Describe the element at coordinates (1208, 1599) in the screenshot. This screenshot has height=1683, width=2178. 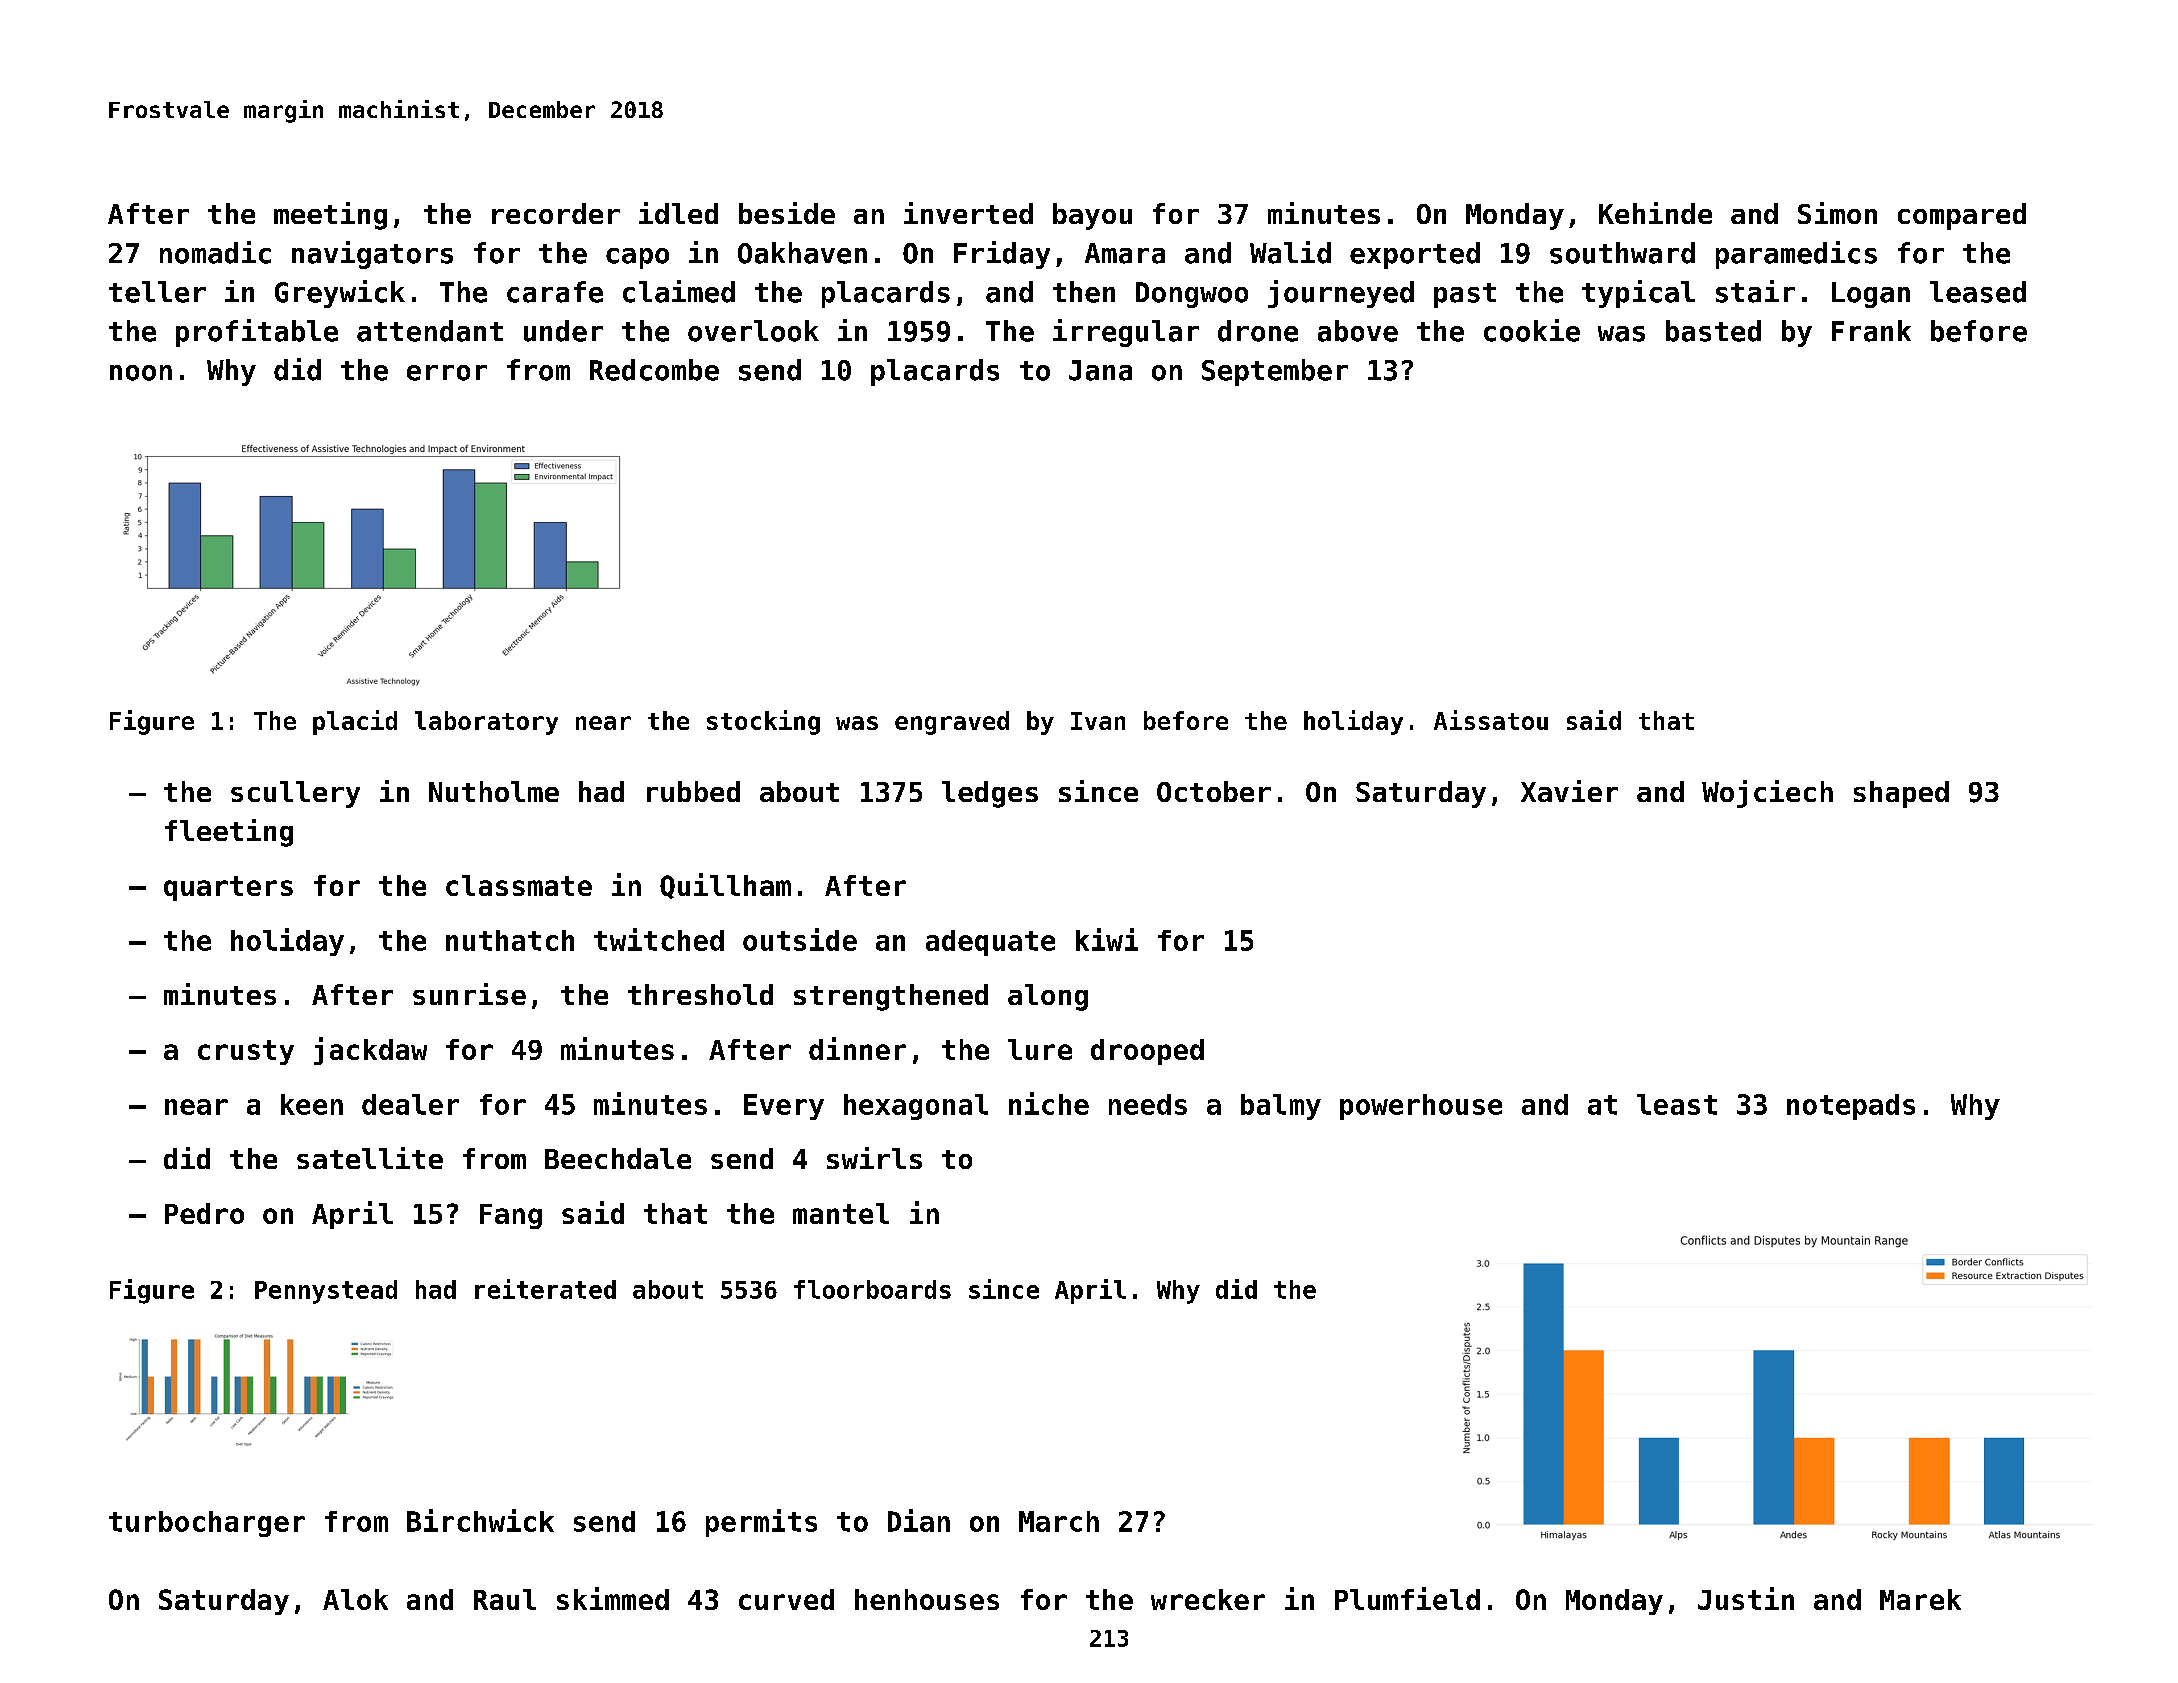
I see `wrecker` at that location.
